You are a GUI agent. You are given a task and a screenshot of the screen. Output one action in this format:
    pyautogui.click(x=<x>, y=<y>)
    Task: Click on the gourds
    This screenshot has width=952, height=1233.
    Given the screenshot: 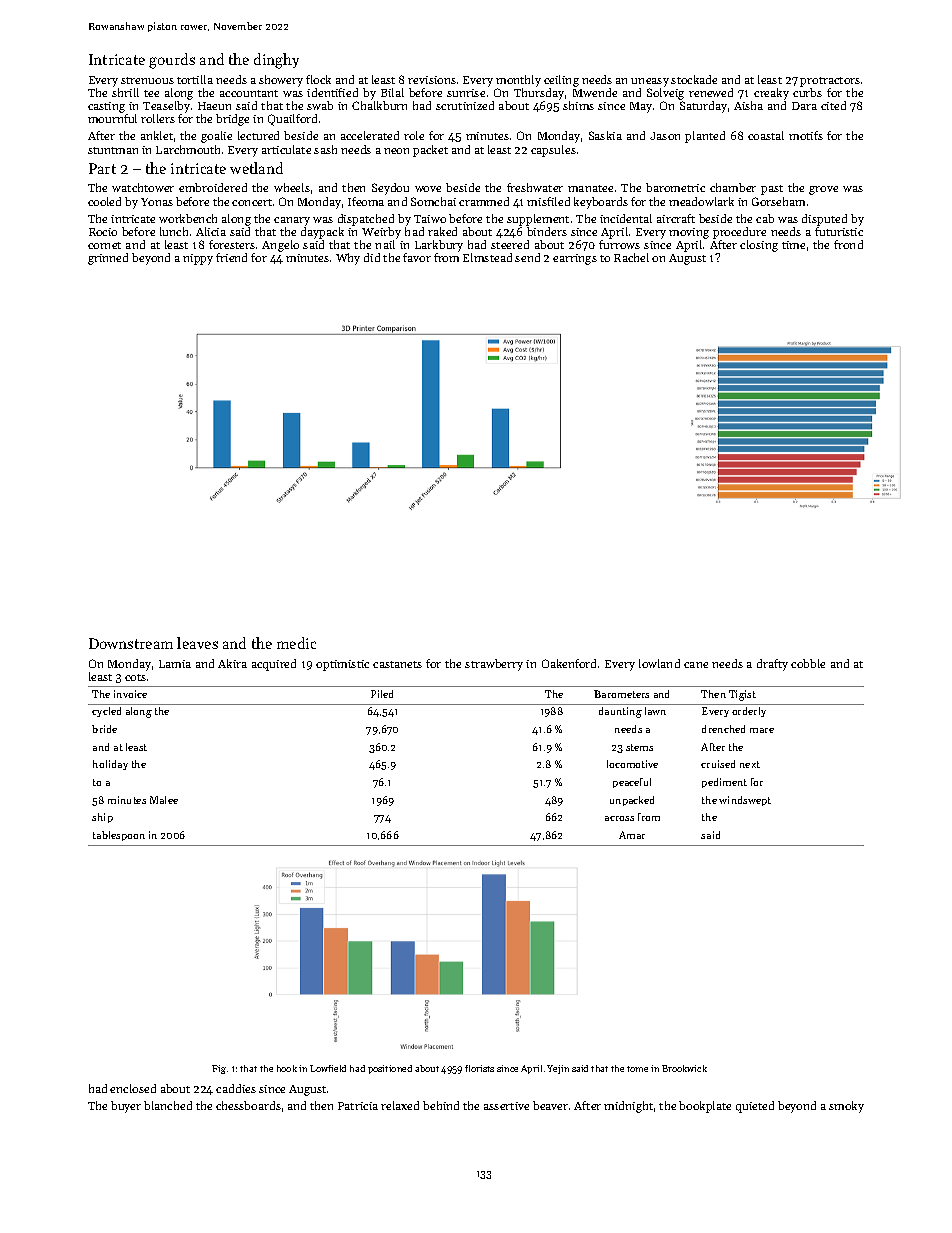 What is the action you would take?
    pyautogui.click(x=172, y=61)
